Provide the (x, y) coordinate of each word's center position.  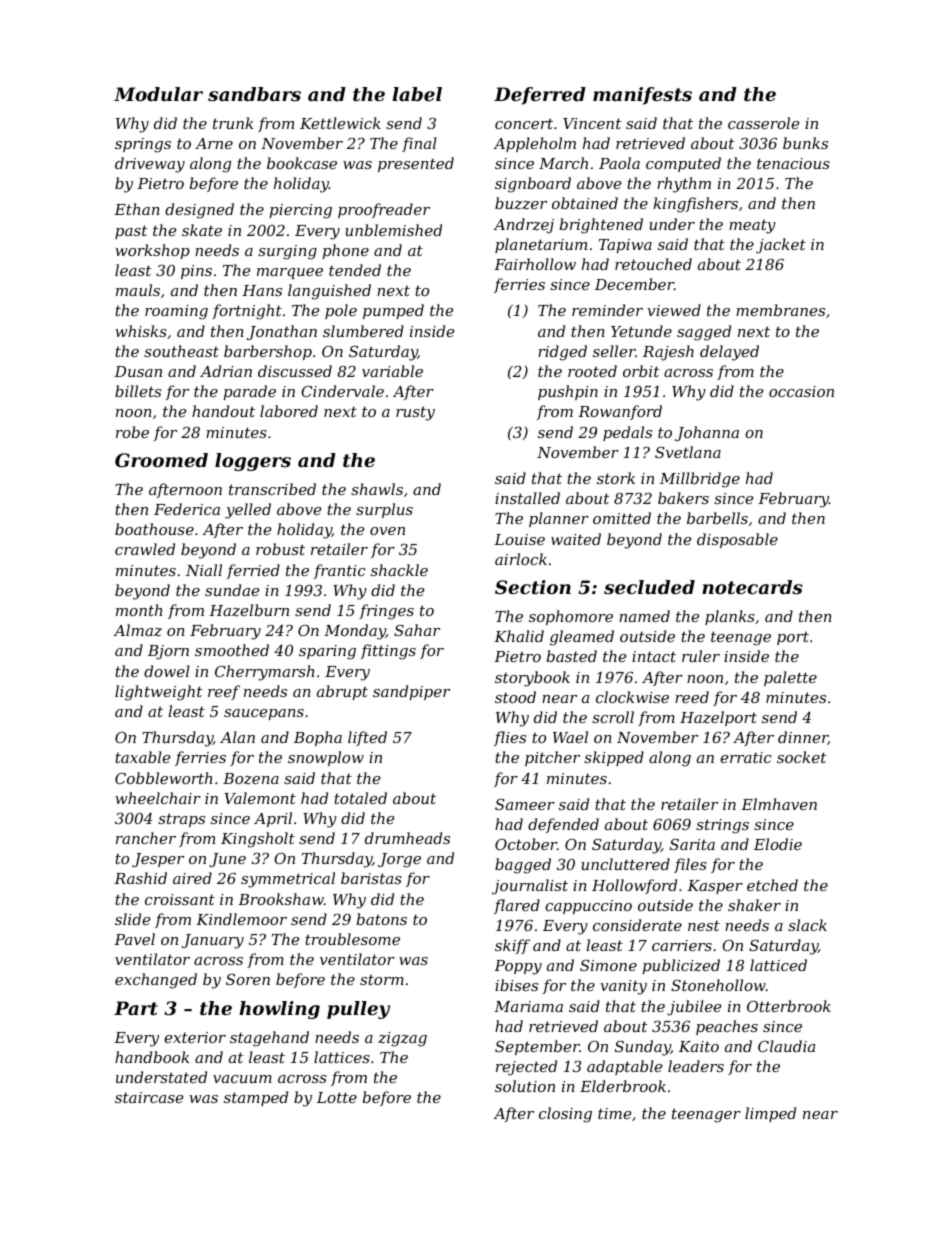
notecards (752, 587)
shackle (399, 570)
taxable (142, 757)
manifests (642, 96)
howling (279, 1010)
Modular (158, 94)
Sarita (692, 844)
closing (565, 1115)
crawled (145, 549)
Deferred (540, 96)
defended (563, 825)
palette (790, 678)
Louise (519, 539)
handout (223, 411)
